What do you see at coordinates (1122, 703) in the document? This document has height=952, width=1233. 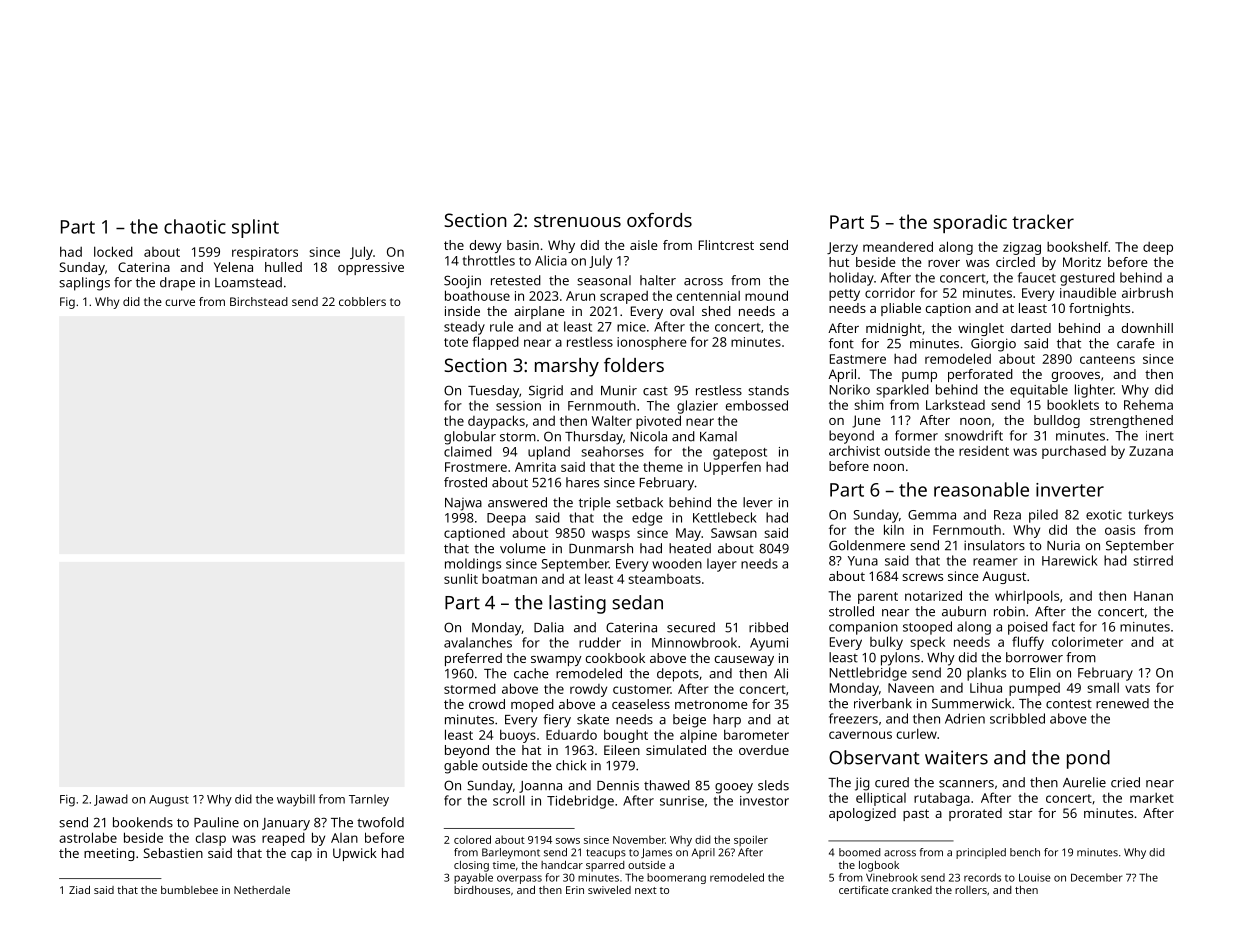 I see `renewed` at bounding box center [1122, 703].
